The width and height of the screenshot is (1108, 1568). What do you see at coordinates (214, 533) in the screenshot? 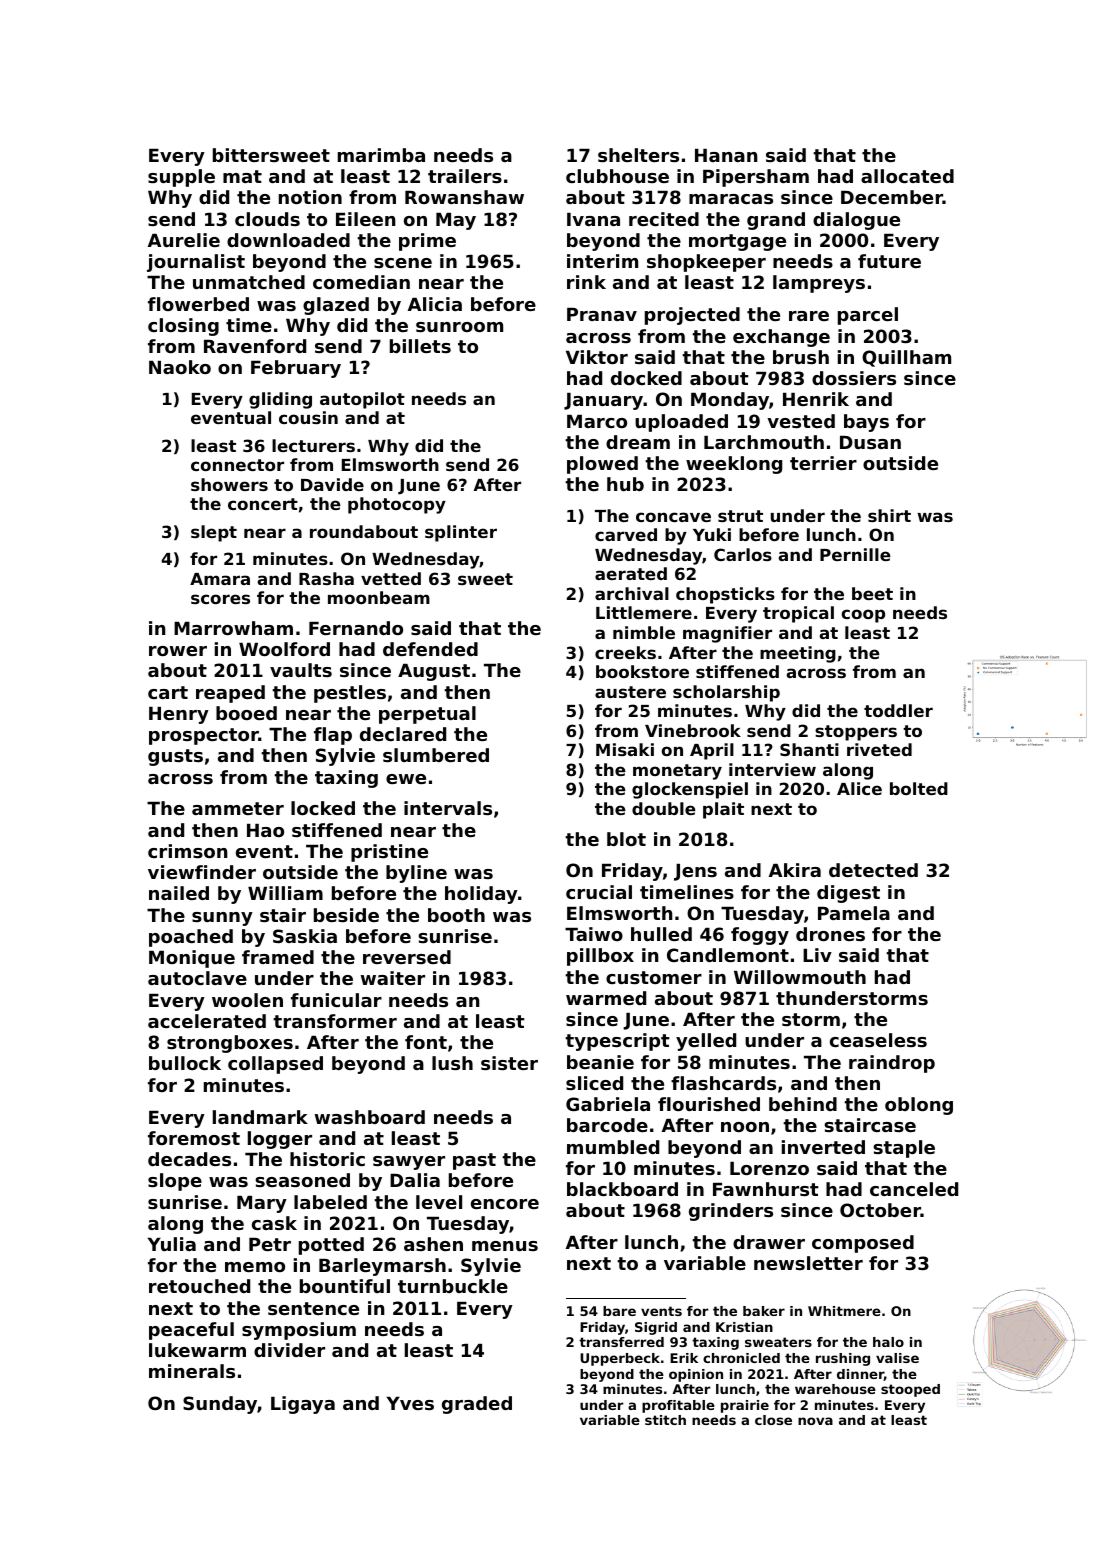
I see `slept` at bounding box center [214, 533].
